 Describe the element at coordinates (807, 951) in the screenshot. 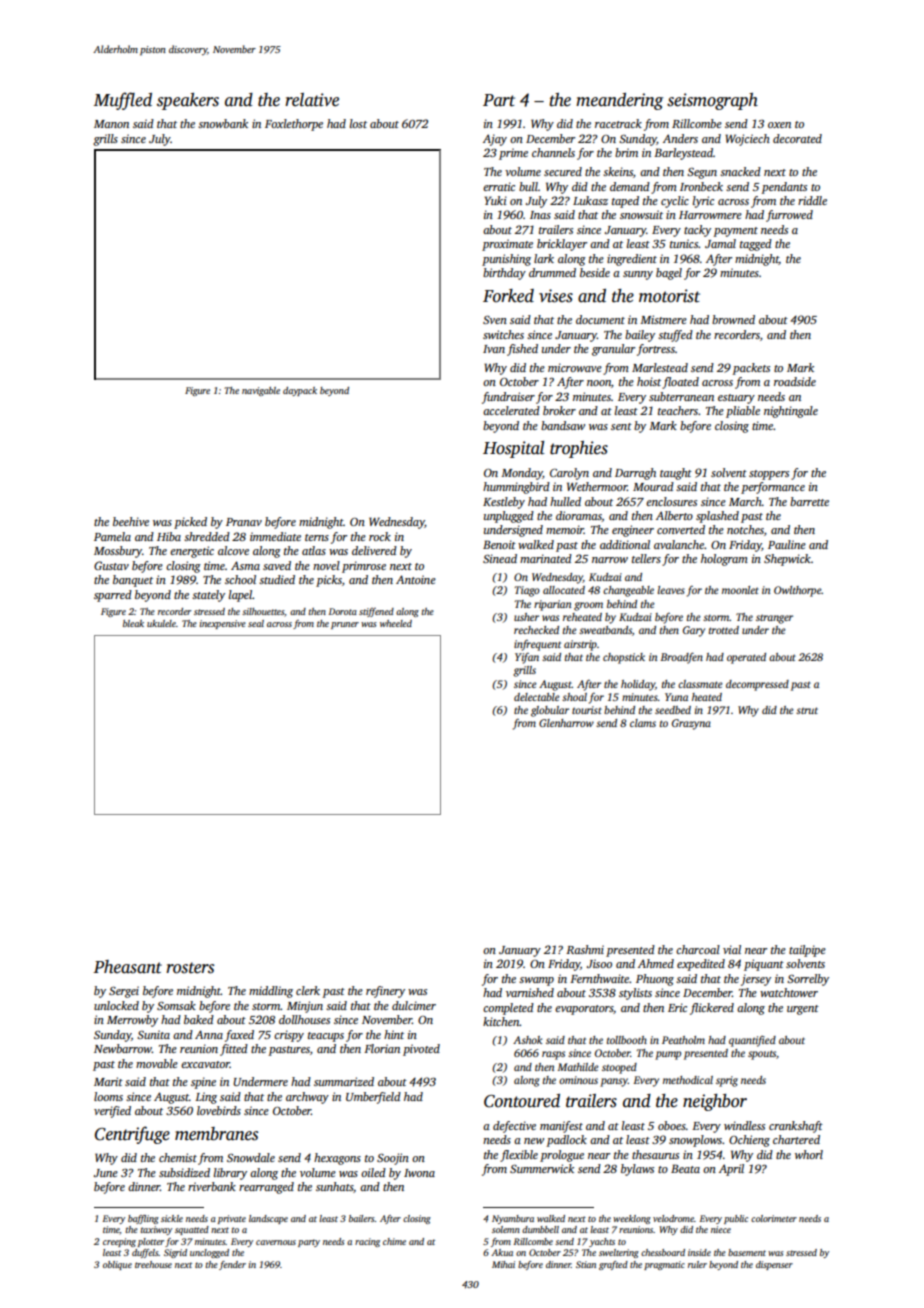

I see `tailpipe` at that location.
